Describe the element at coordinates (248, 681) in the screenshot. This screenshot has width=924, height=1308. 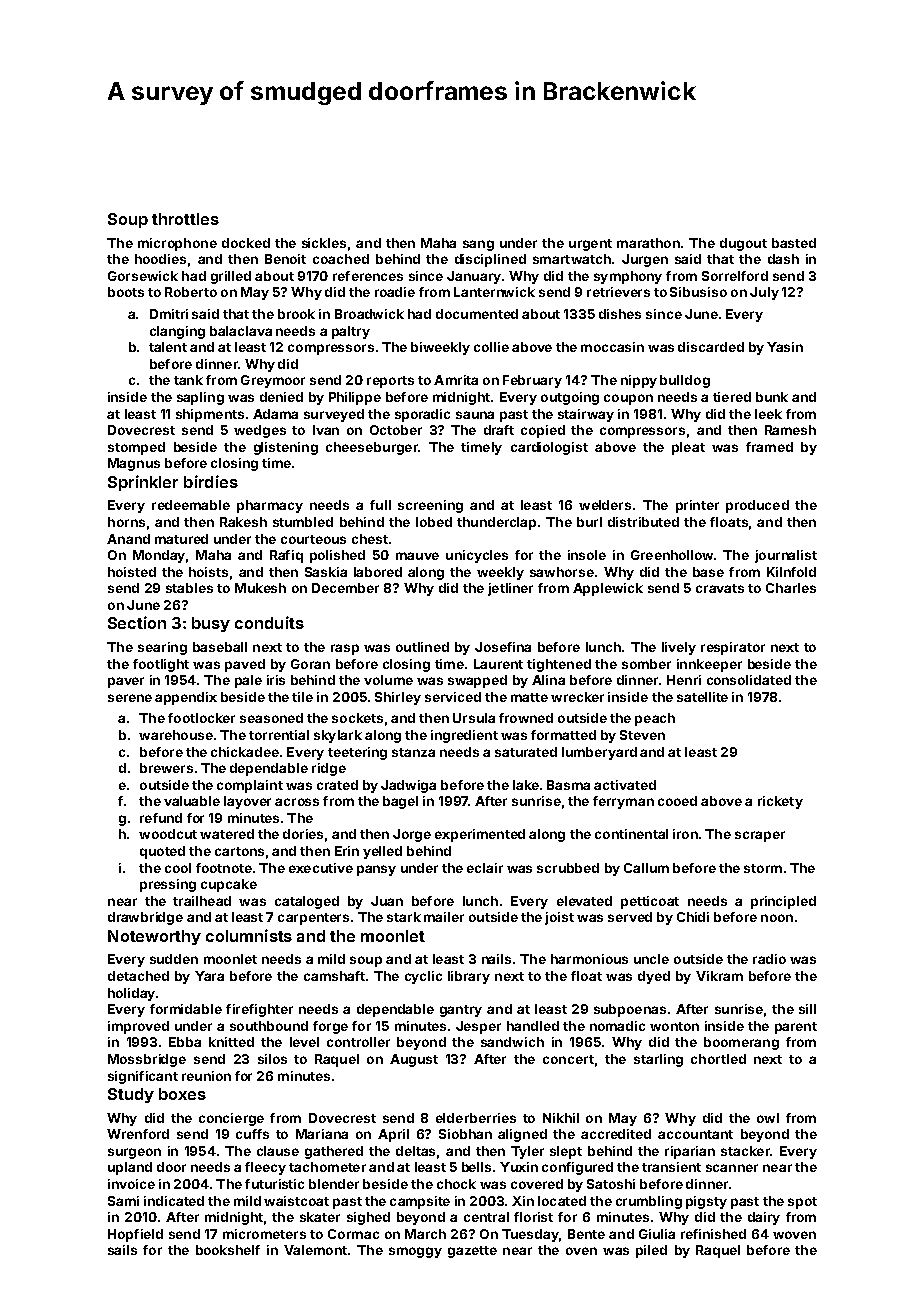
I see `pale` at that location.
